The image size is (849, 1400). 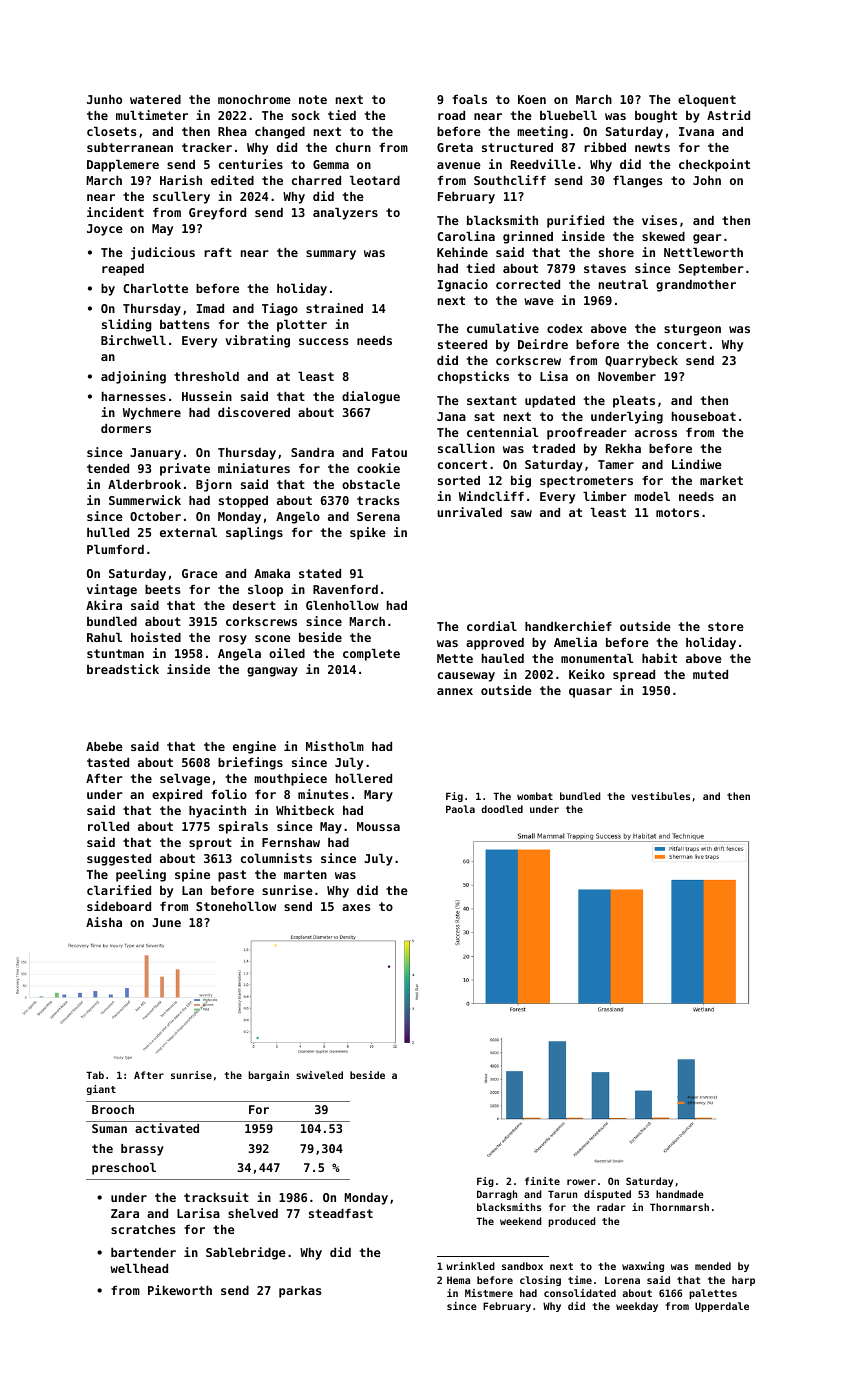 I want to click on dormers, so click(x=126, y=428).
